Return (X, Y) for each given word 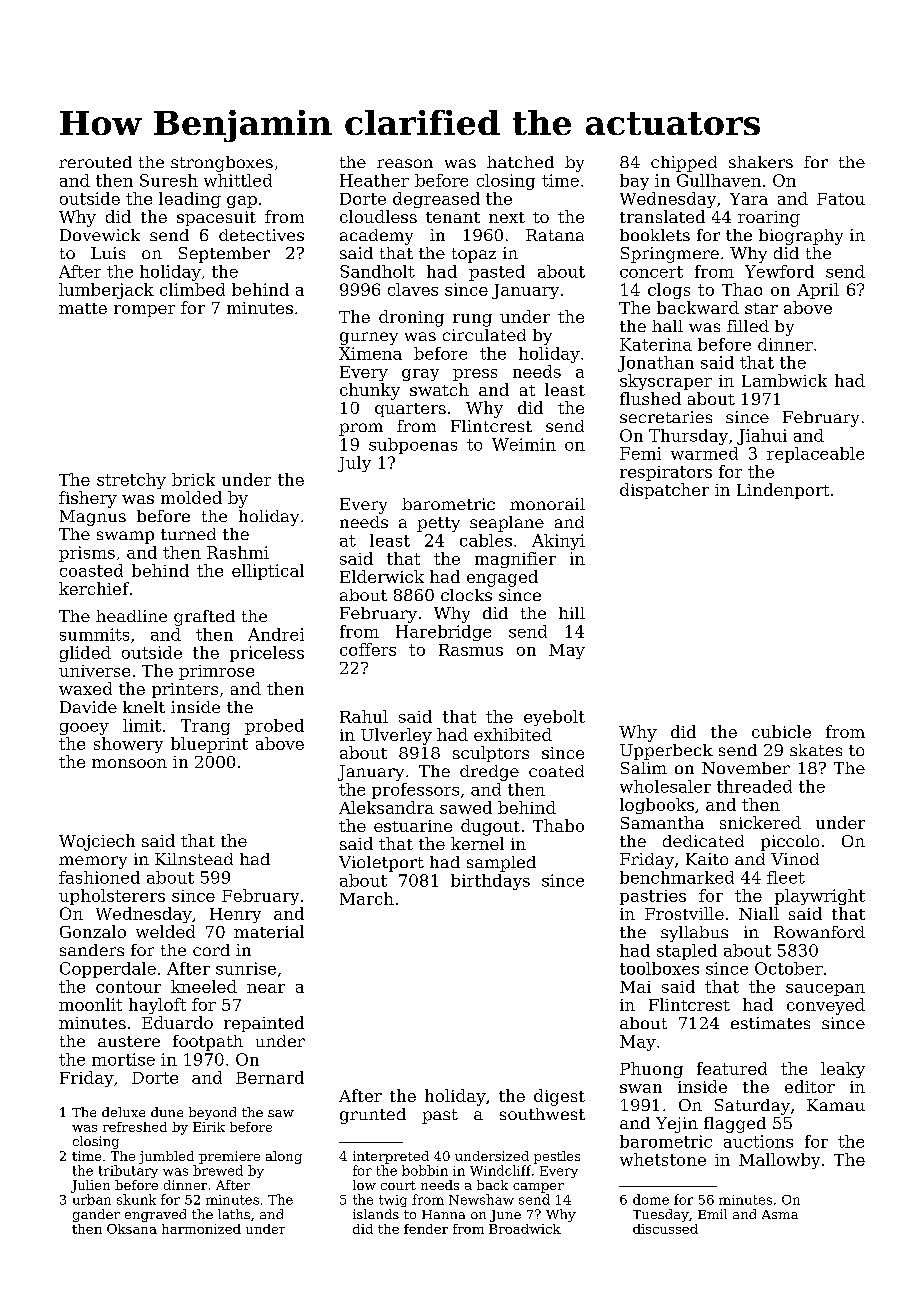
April (818, 291)
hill (572, 613)
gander (96, 1215)
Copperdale (108, 970)
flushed (650, 398)
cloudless (378, 216)
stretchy (131, 481)
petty (438, 524)
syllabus (694, 934)
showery (128, 745)
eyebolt (554, 718)
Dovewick (100, 235)
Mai (635, 987)
